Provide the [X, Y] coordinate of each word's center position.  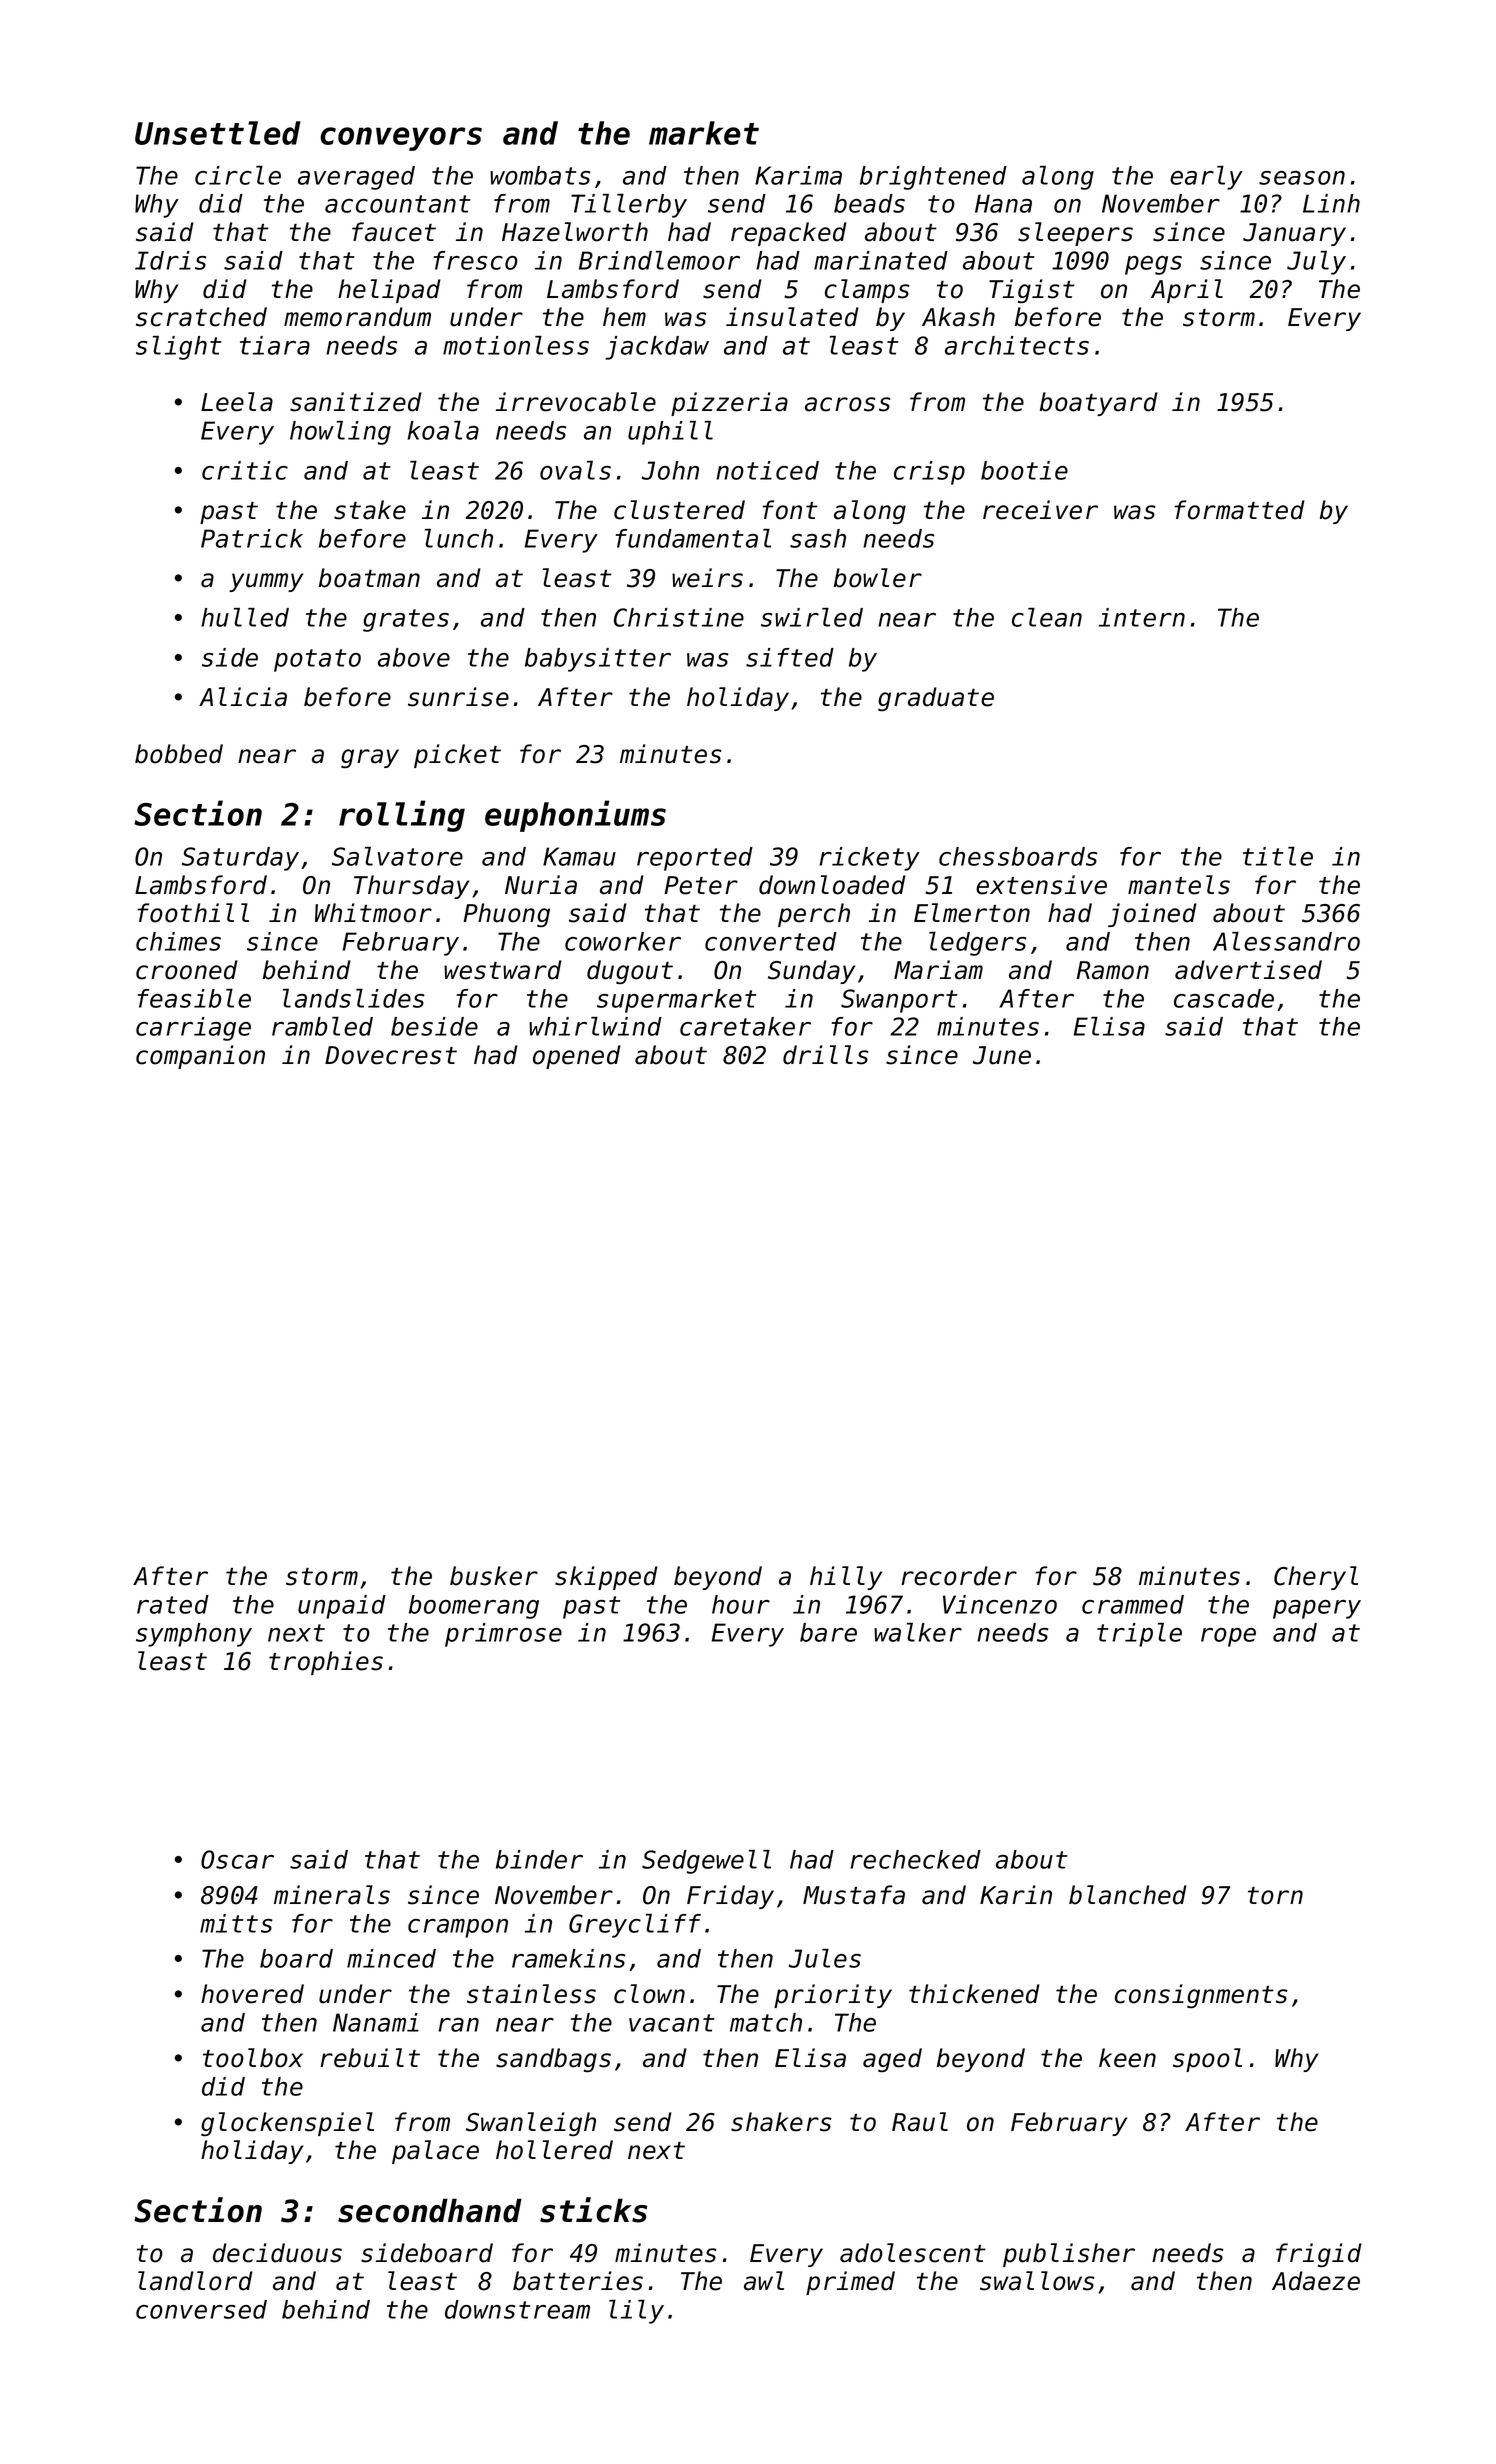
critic [245, 470]
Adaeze [1316, 2281]
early [1206, 177]
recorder [959, 1576]
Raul [920, 2122]
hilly [846, 1578]
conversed [201, 2309]
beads [869, 203]
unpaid [342, 1607]
